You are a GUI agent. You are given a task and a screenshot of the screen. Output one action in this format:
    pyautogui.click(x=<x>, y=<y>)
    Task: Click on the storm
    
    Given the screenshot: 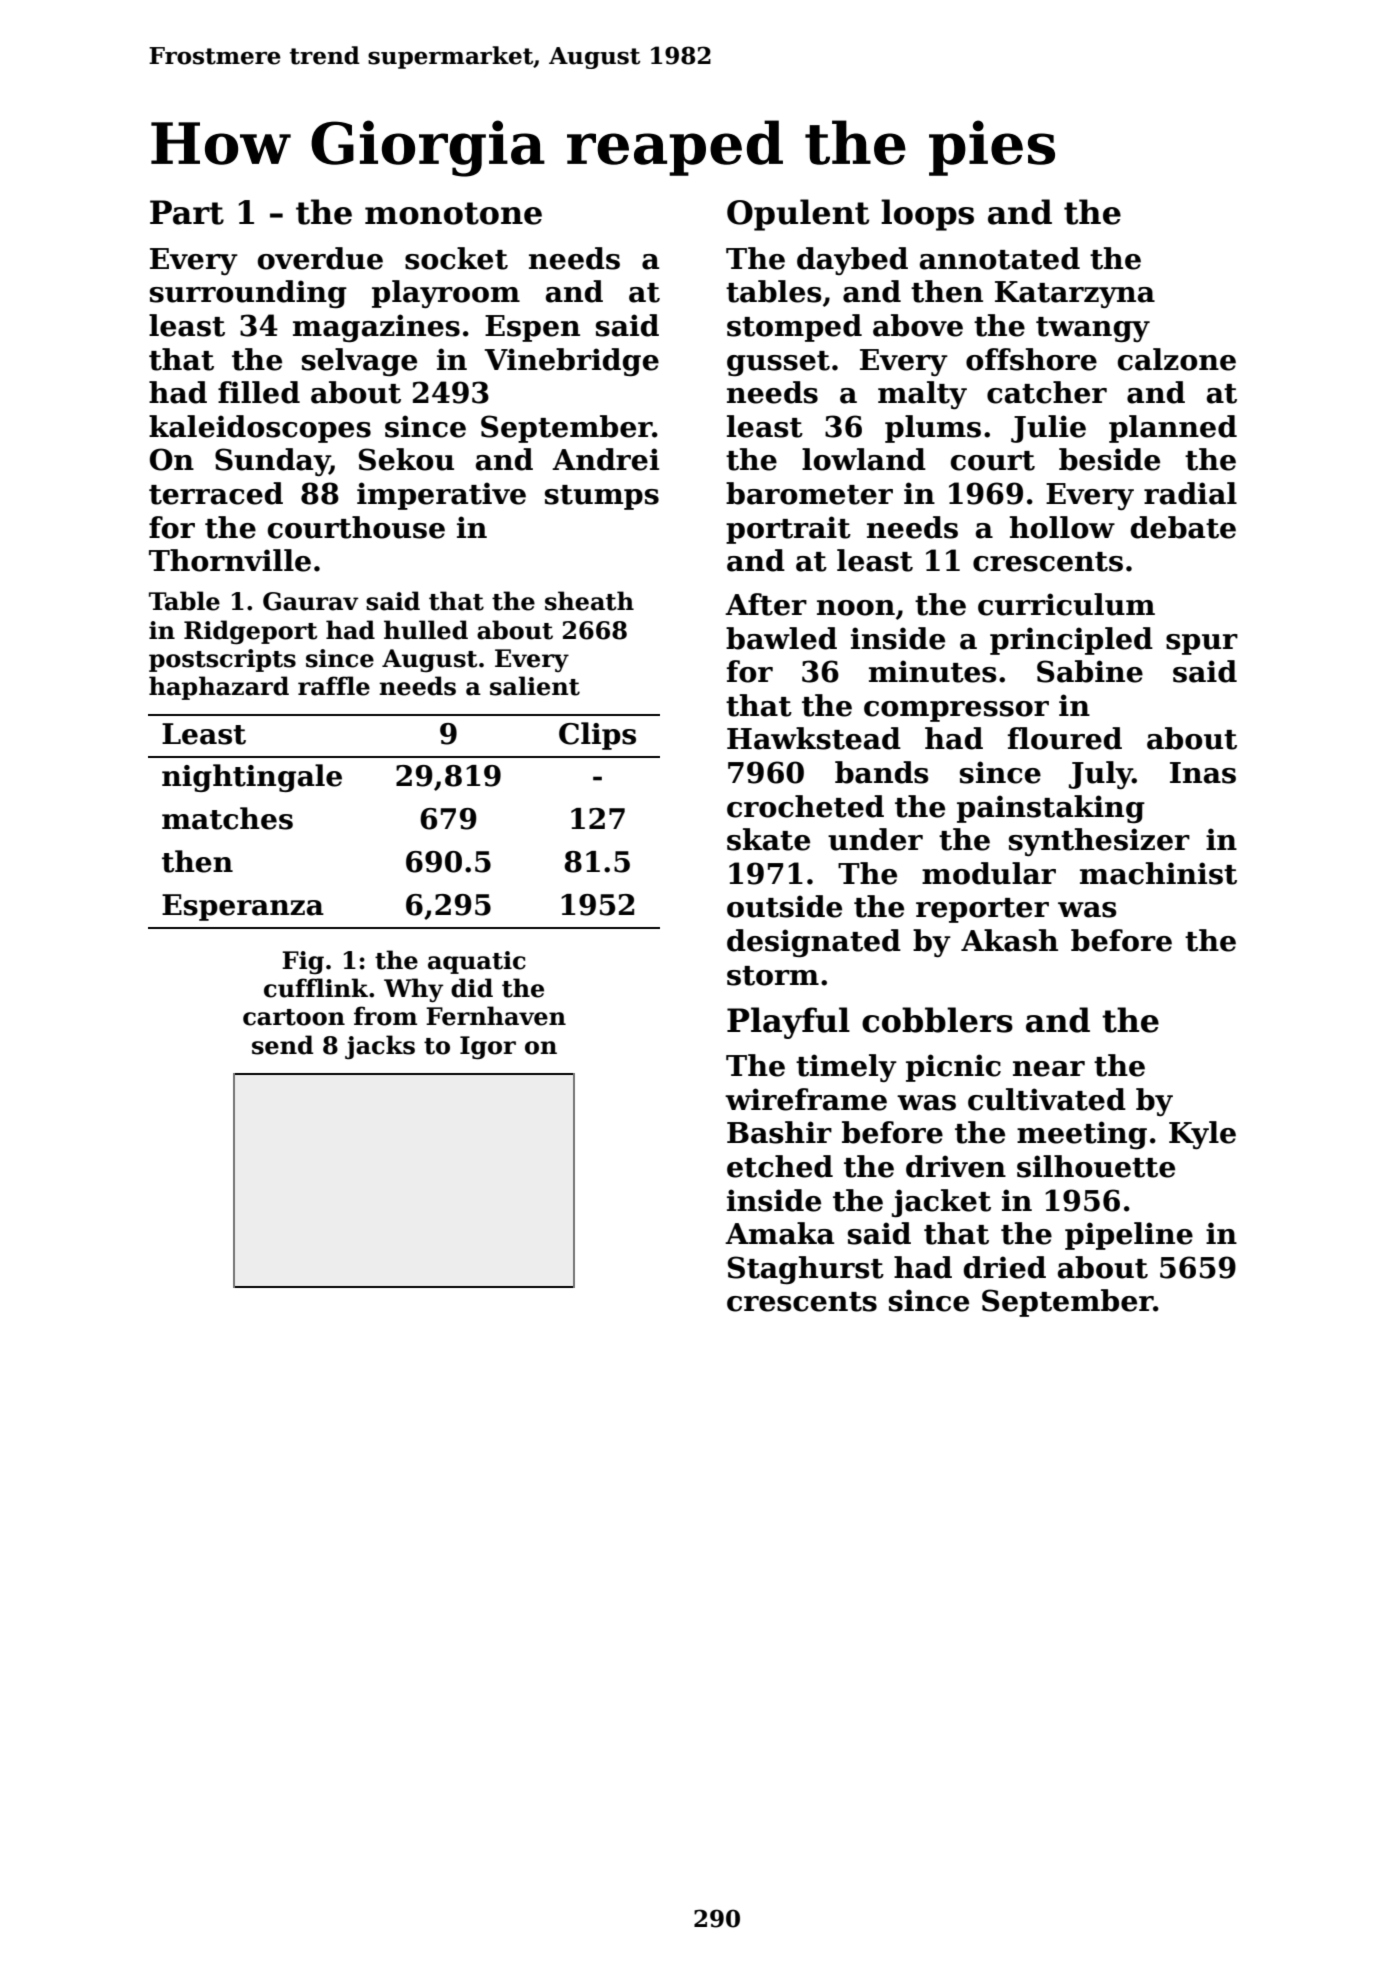 What is the action you would take?
    pyautogui.click(x=773, y=976)
